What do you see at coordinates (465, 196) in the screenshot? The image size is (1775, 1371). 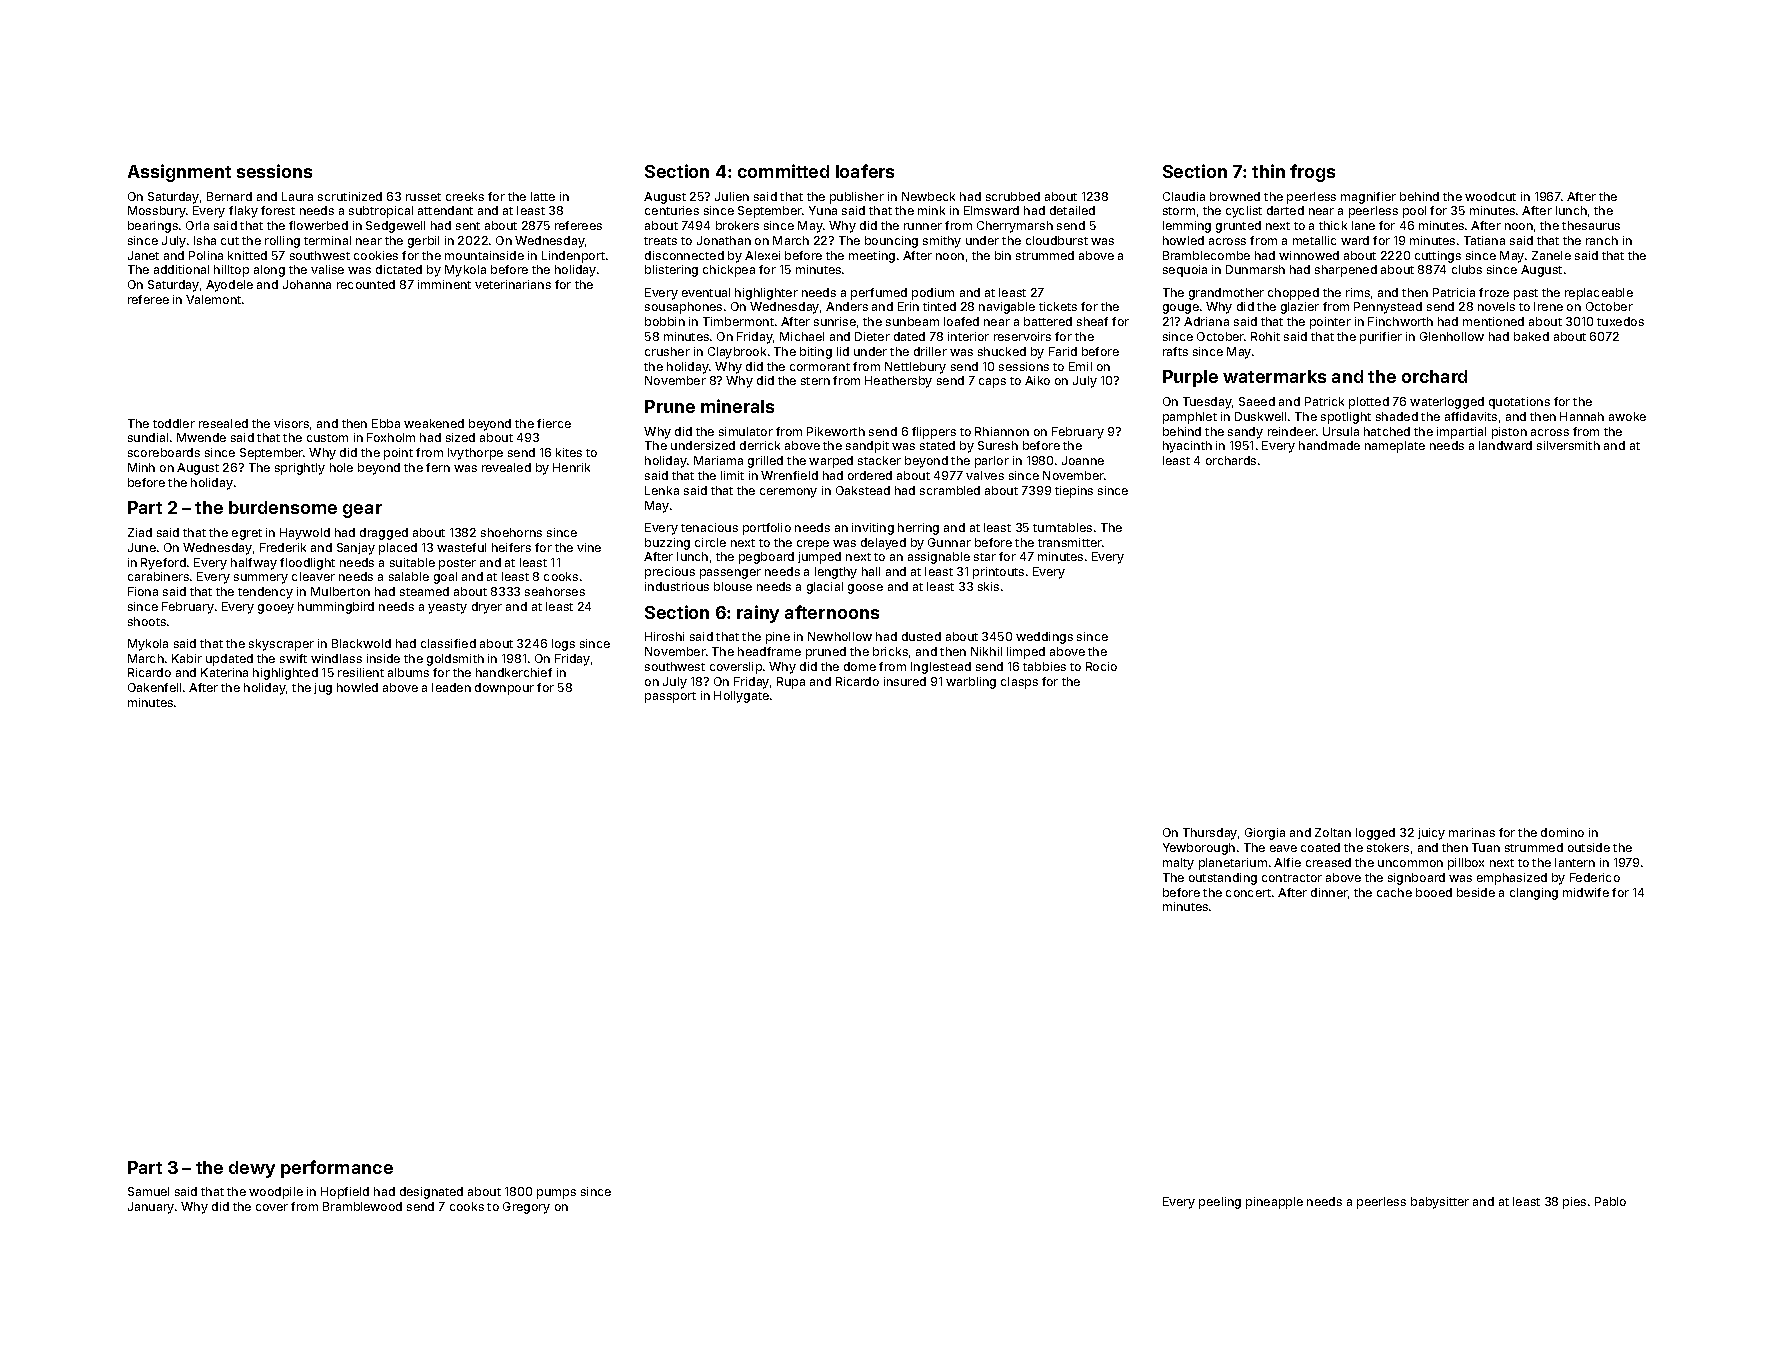 I see `creeks` at bounding box center [465, 196].
